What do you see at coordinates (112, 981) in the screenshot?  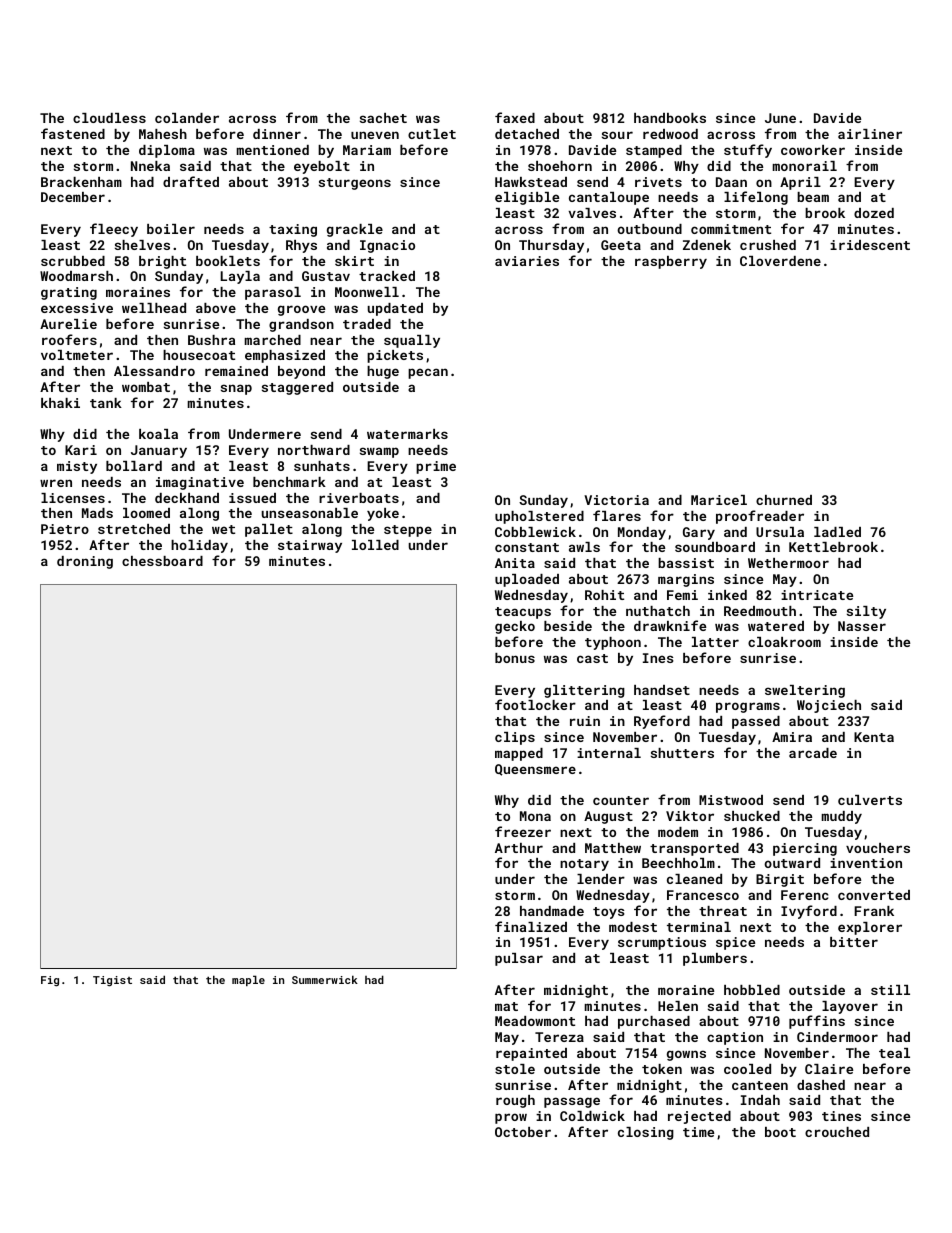 I see `Tigist` at bounding box center [112, 981].
